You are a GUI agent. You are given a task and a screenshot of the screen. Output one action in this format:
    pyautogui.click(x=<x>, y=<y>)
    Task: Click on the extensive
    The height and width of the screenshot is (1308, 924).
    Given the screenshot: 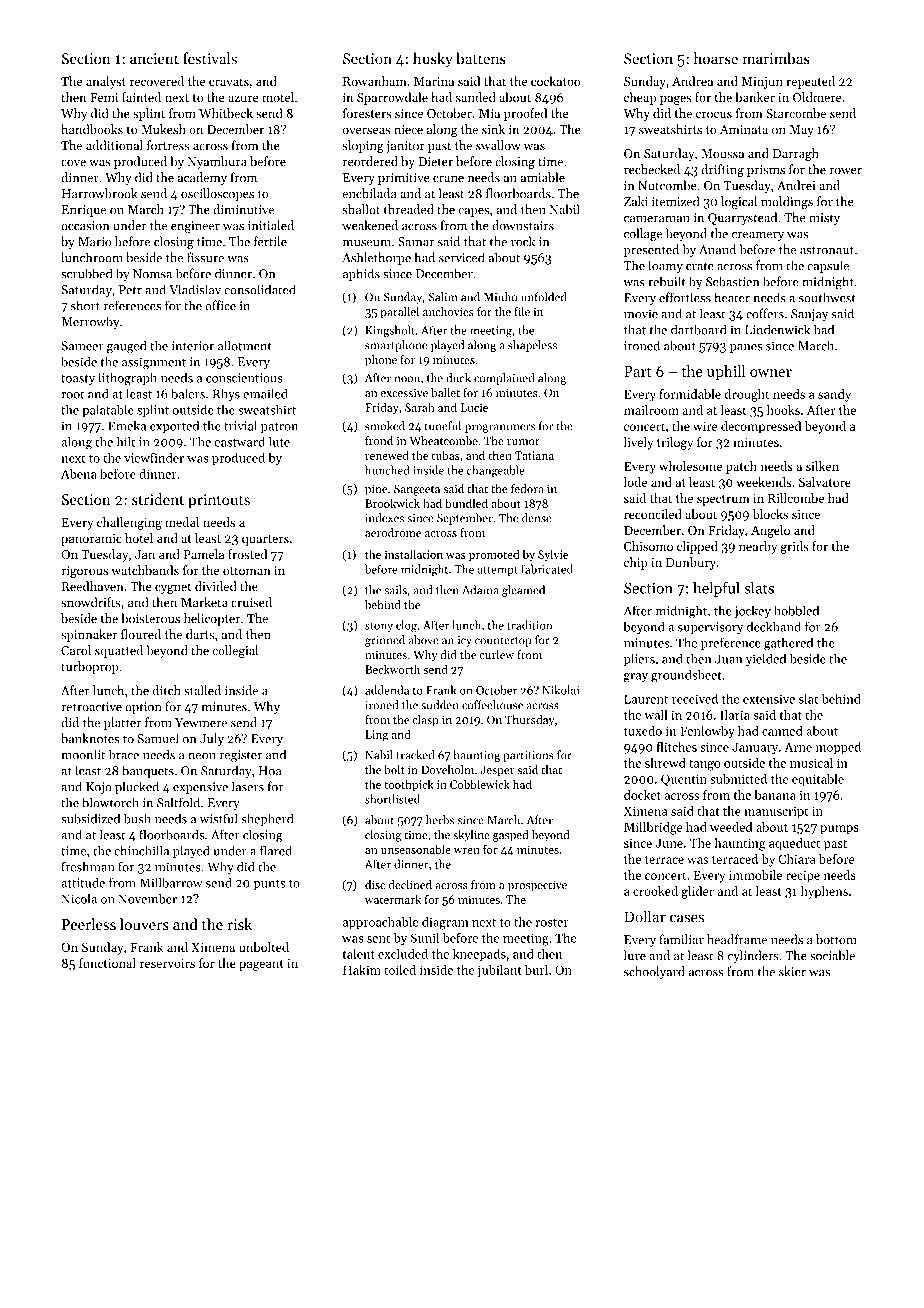 What is the action you would take?
    pyautogui.click(x=769, y=699)
